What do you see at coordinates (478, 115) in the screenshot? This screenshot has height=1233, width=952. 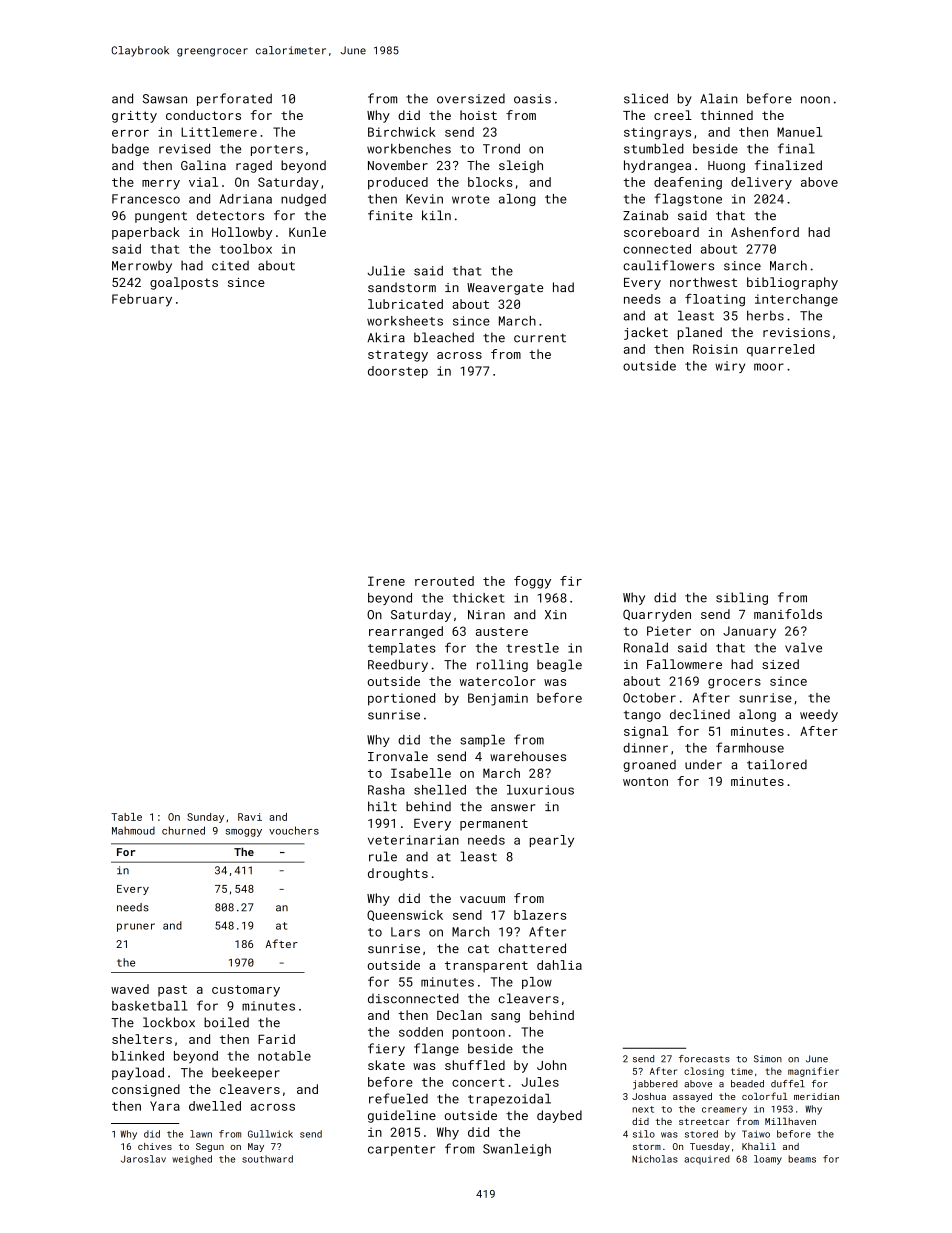 I see `hoist` at bounding box center [478, 115].
